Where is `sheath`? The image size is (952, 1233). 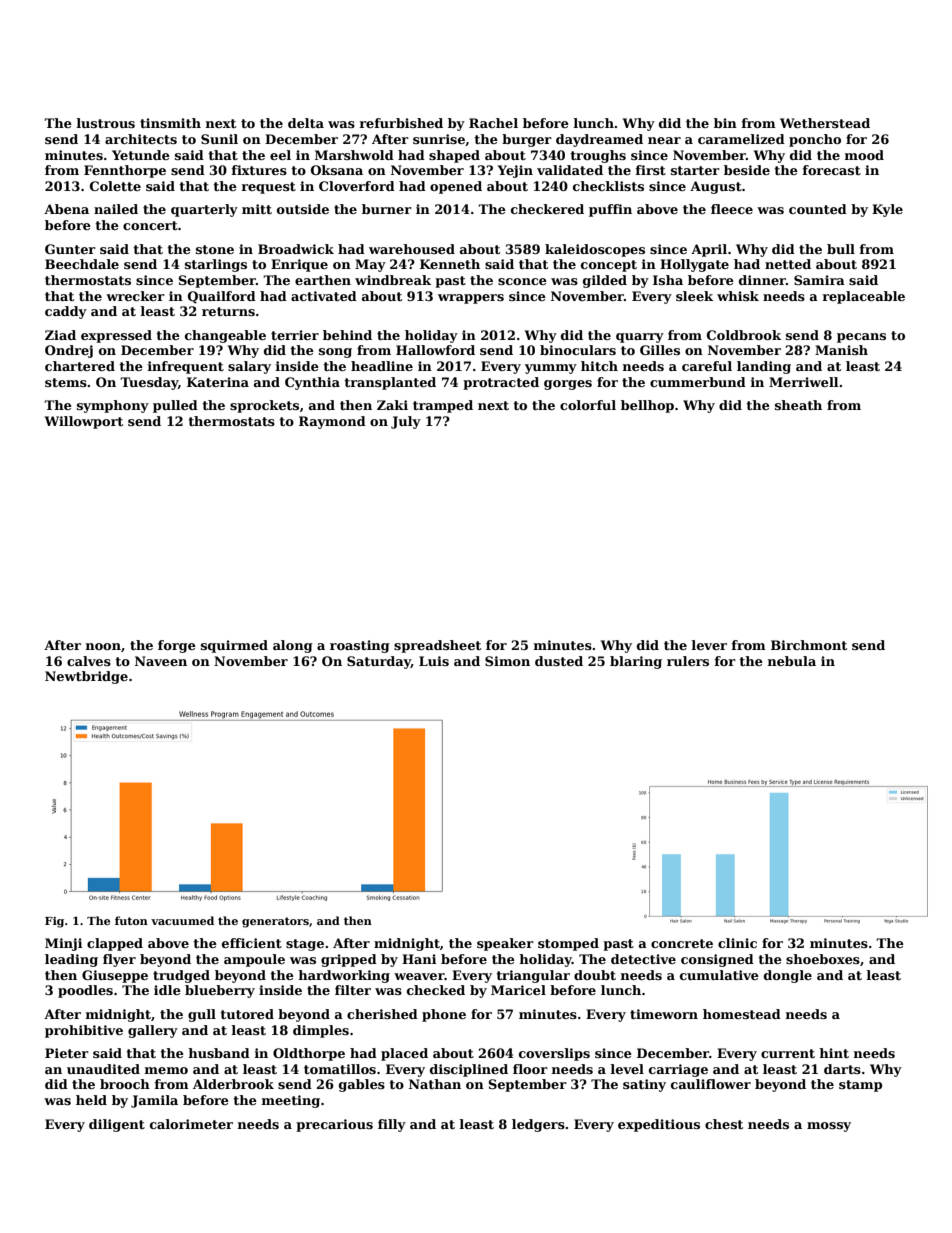 sheath is located at coordinates (798, 405).
